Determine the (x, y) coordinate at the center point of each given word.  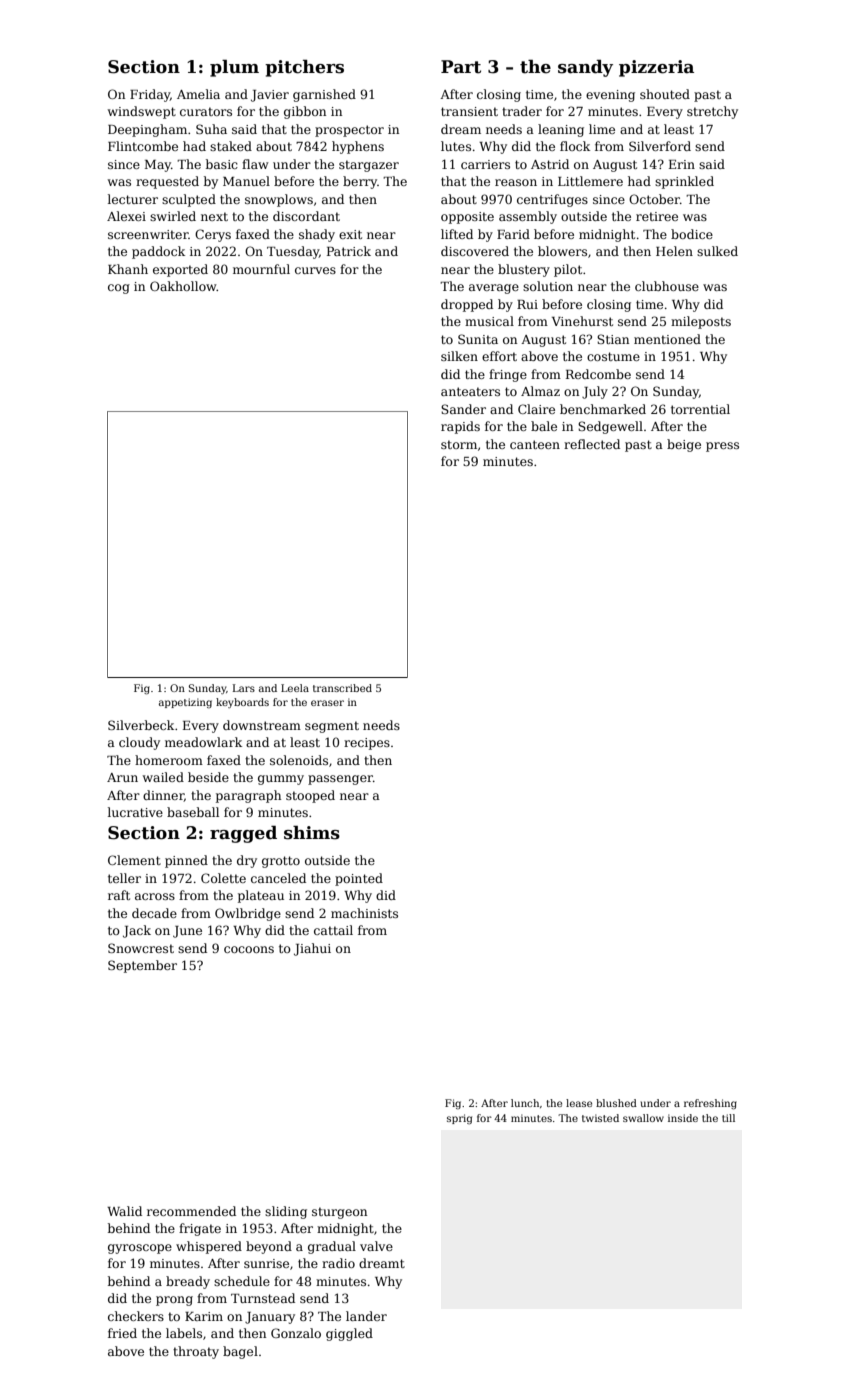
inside (683, 1118)
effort (499, 356)
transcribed (342, 688)
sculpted (189, 200)
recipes (367, 744)
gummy (281, 780)
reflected (592, 444)
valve (376, 1246)
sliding (286, 1212)
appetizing (185, 703)
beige (684, 445)
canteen (535, 444)
